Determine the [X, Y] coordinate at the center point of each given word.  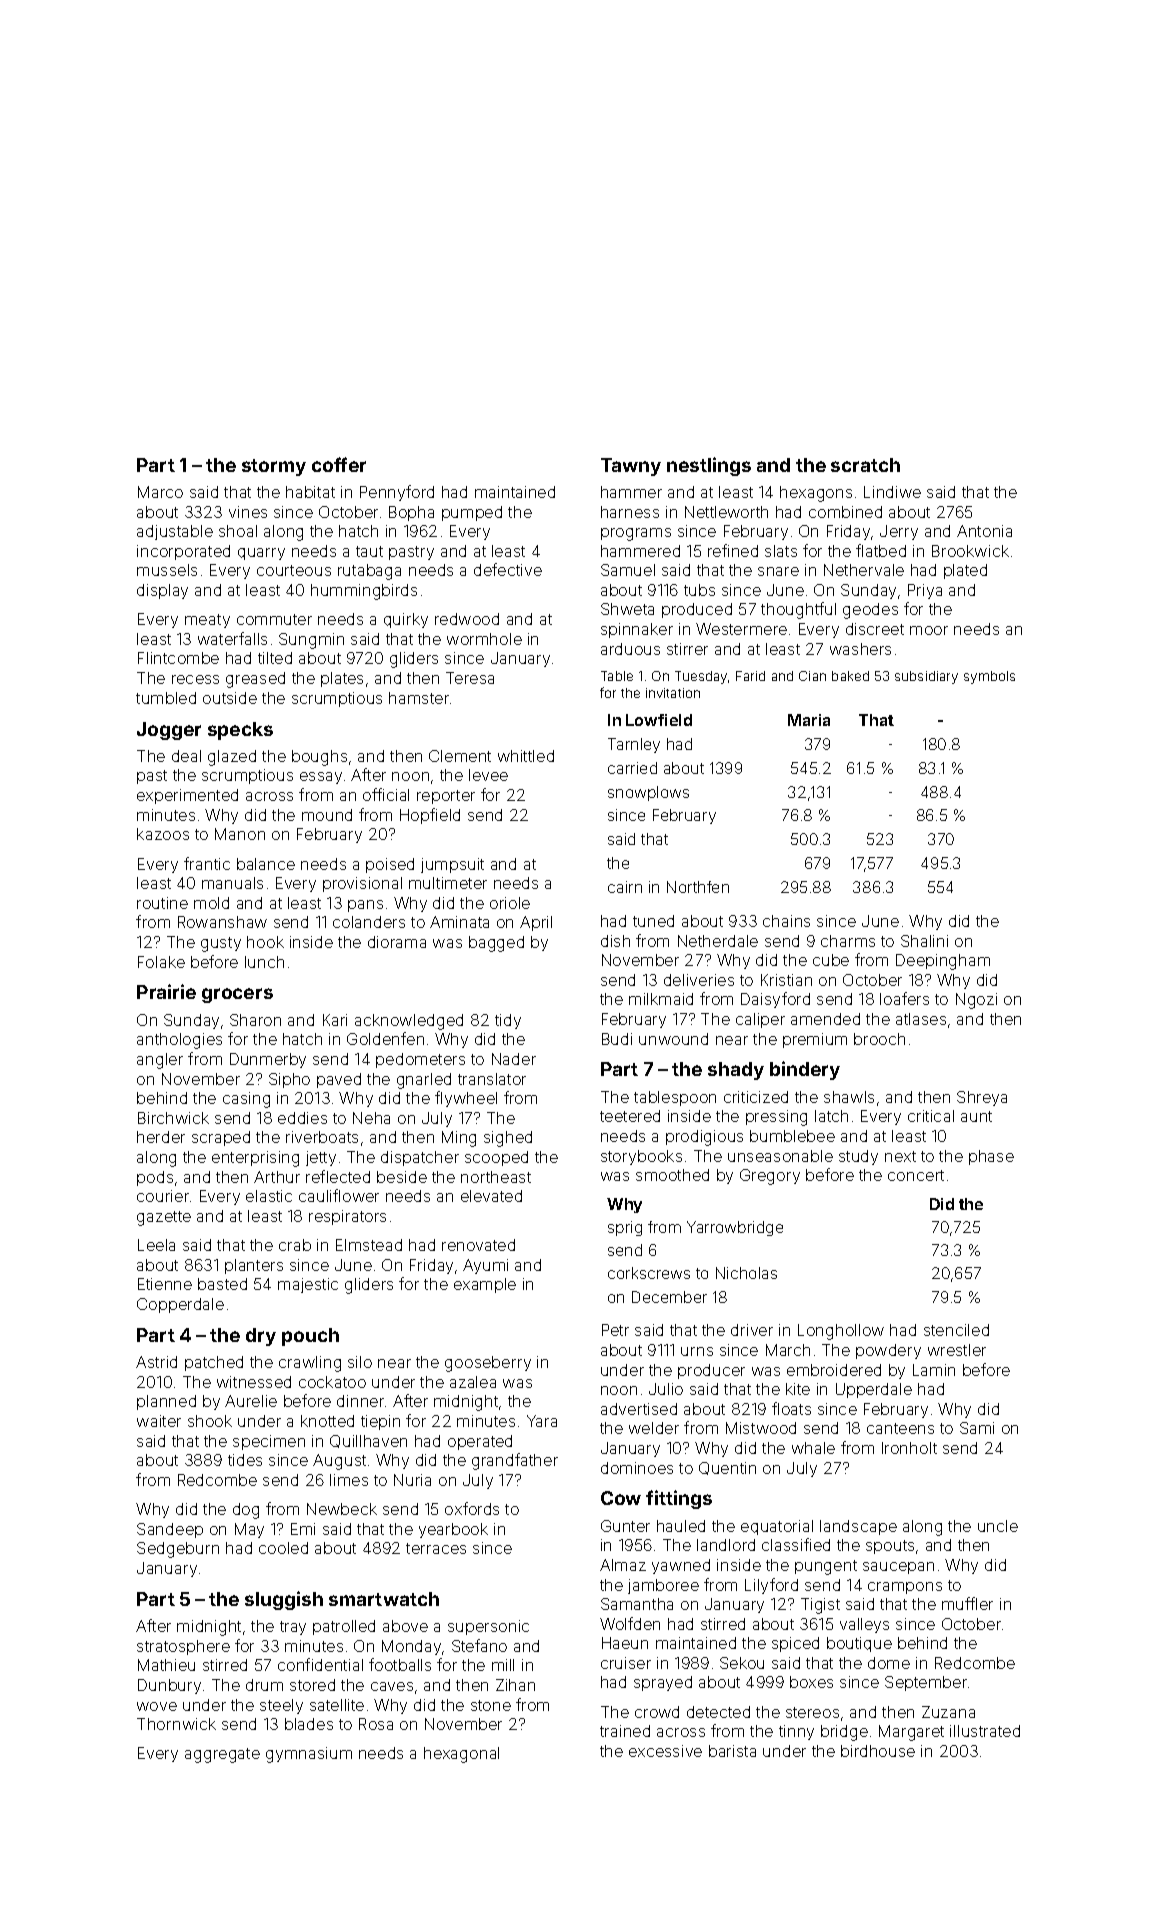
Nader [514, 1059]
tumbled [166, 698]
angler [160, 1061]
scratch [865, 465]
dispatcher [420, 1158]
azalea [473, 1382]
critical [931, 1116]
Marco [160, 492]
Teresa [470, 678]
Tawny [631, 467]
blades [309, 1724]
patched [214, 1363]
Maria [809, 720]
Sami [977, 1428]
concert [916, 1175]
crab [295, 1245]
